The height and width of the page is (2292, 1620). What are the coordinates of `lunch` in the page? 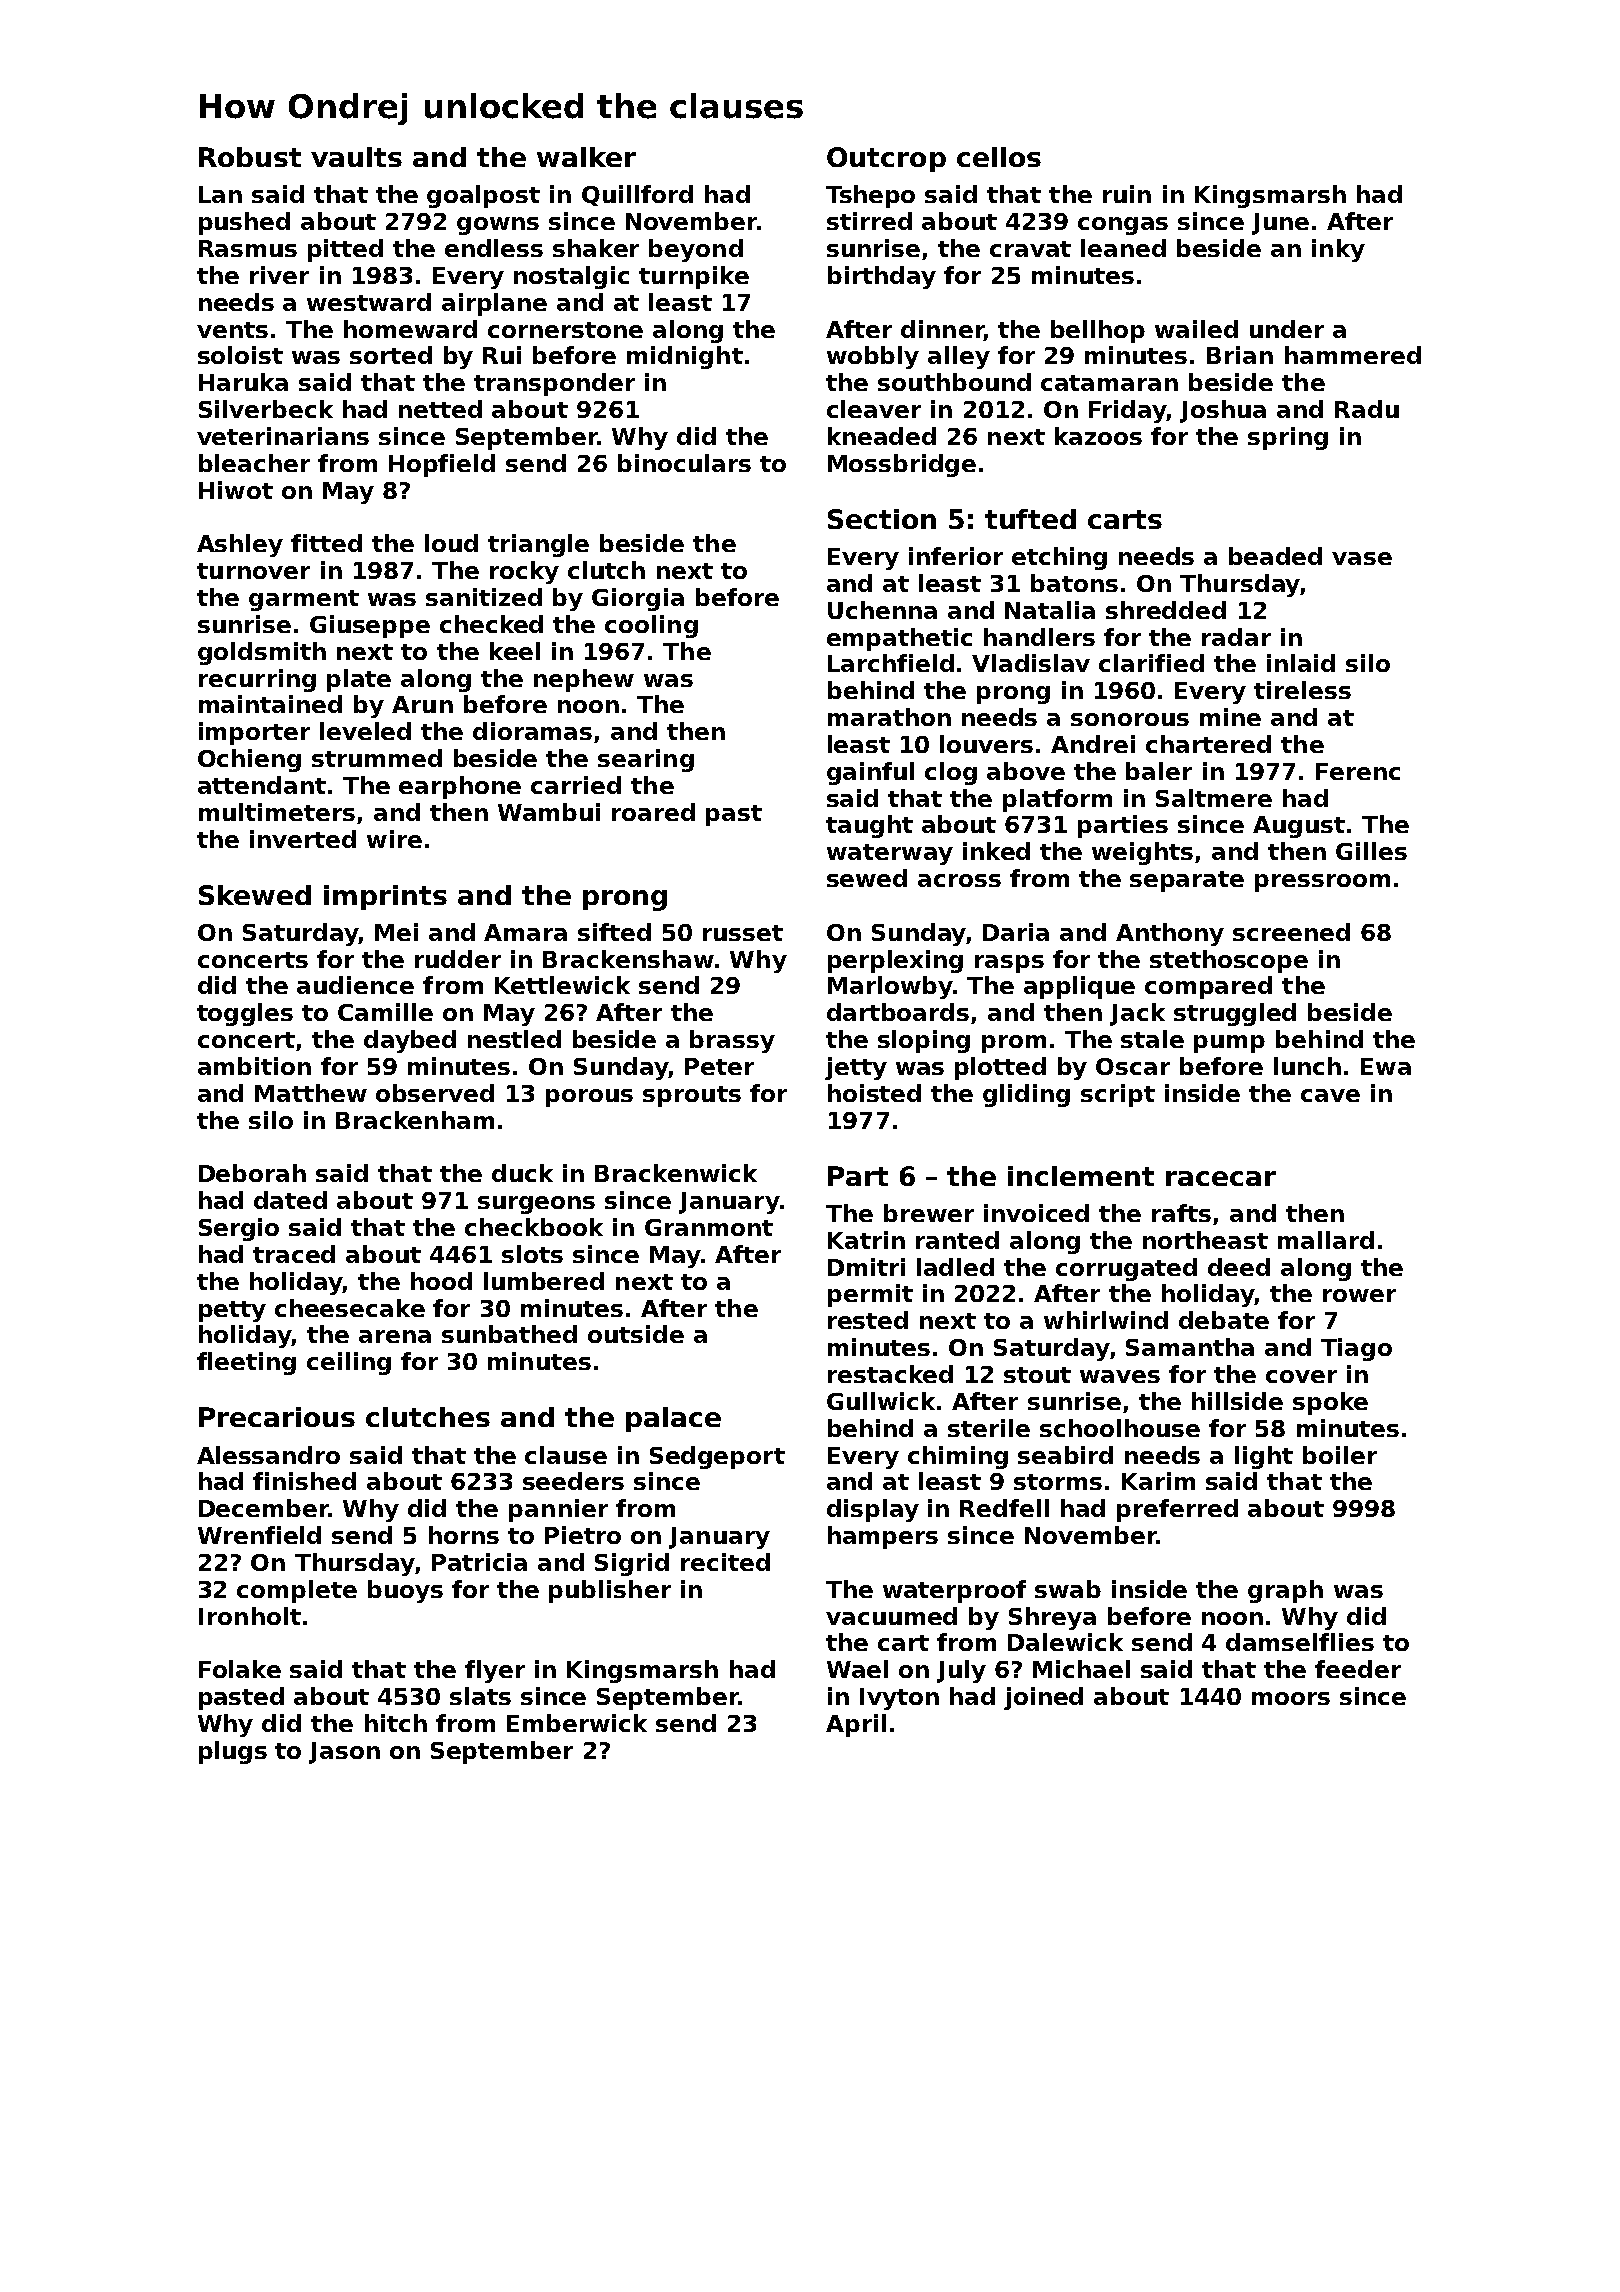 It's located at (1307, 1066).
